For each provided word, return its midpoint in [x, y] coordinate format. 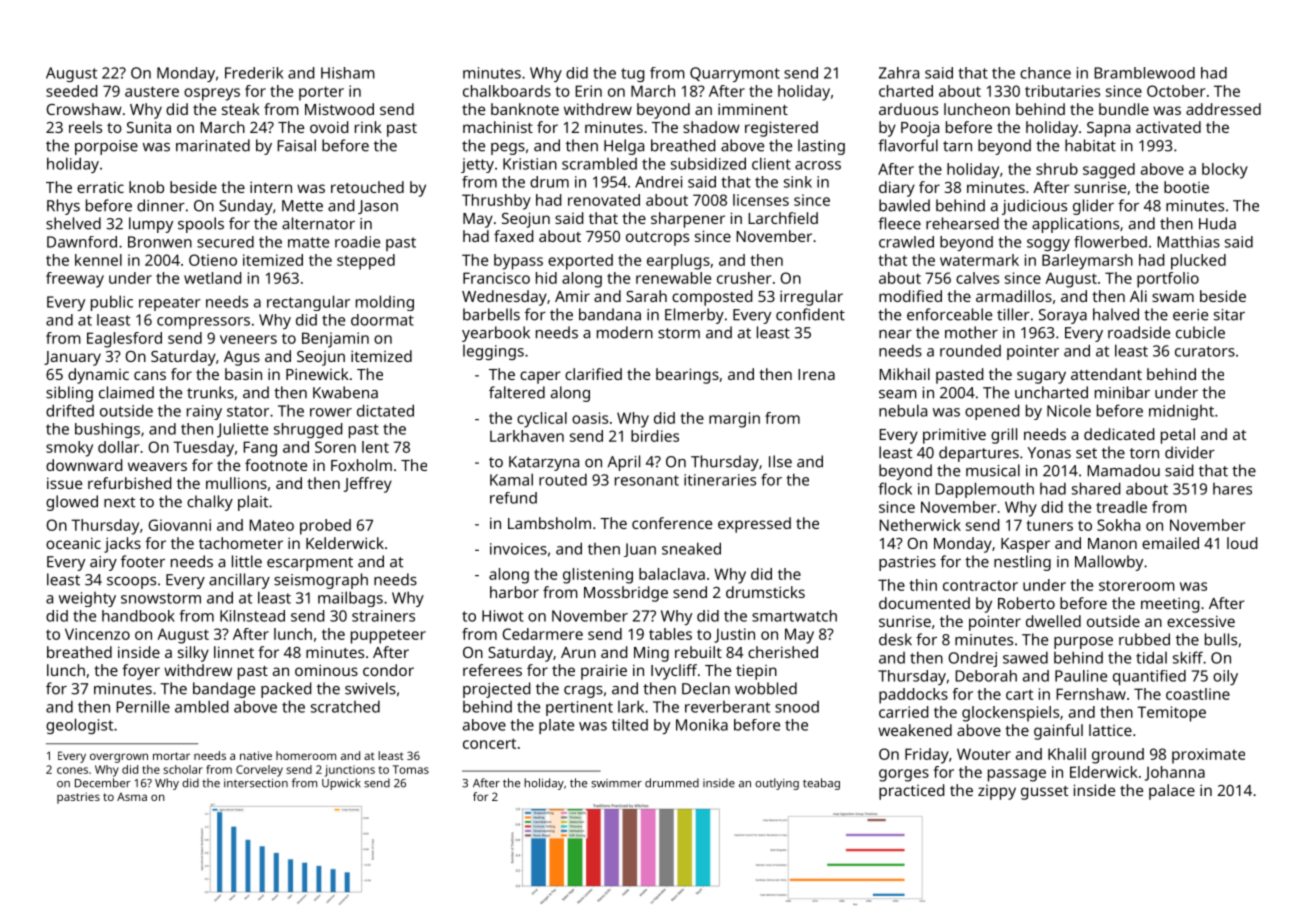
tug [632, 75]
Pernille [143, 706]
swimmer [616, 783]
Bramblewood [1144, 73]
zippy [997, 792]
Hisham [348, 73]
